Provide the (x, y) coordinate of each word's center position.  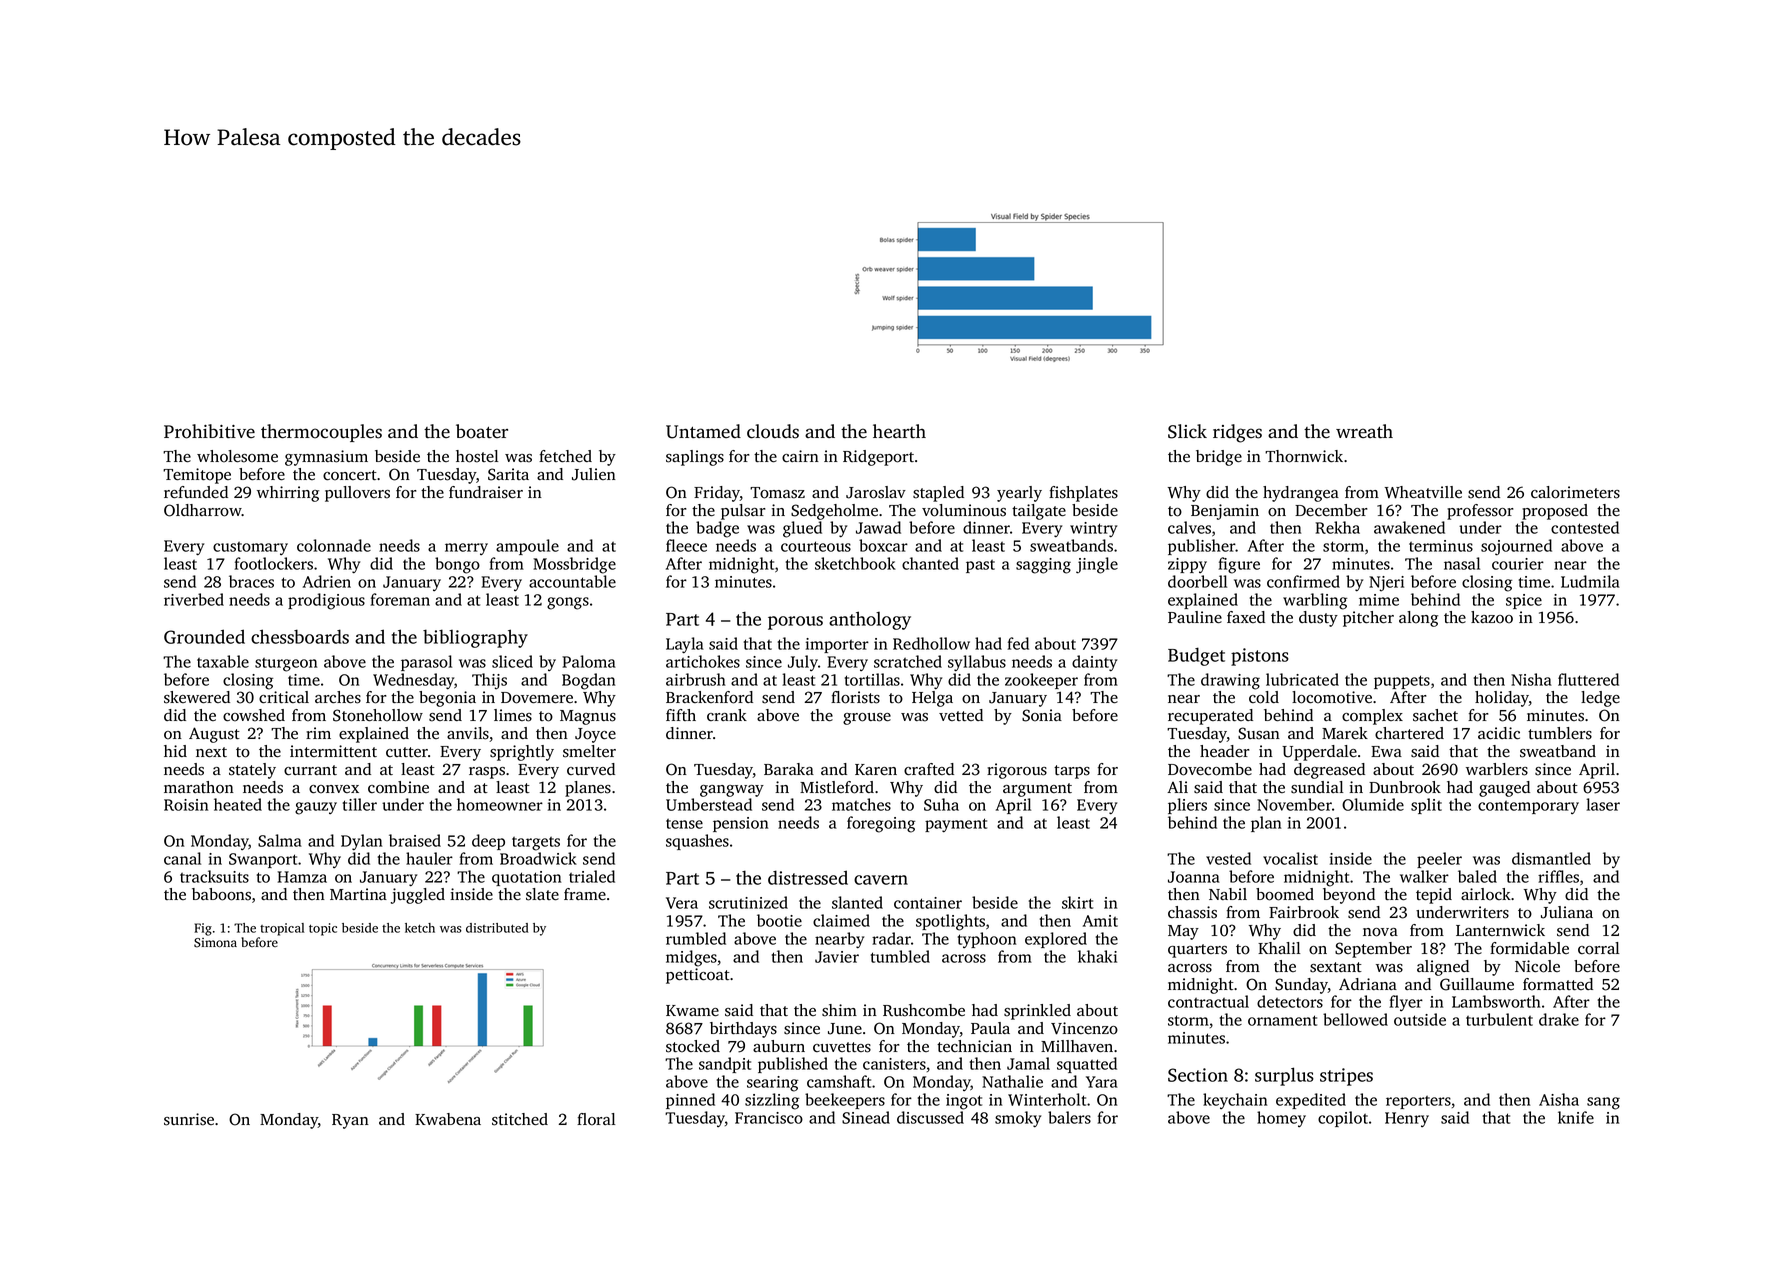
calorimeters (1575, 492)
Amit (1100, 921)
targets (536, 844)
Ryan (350, 1121)
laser (1603, 804)
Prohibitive (209, 431)
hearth (899, 431)
